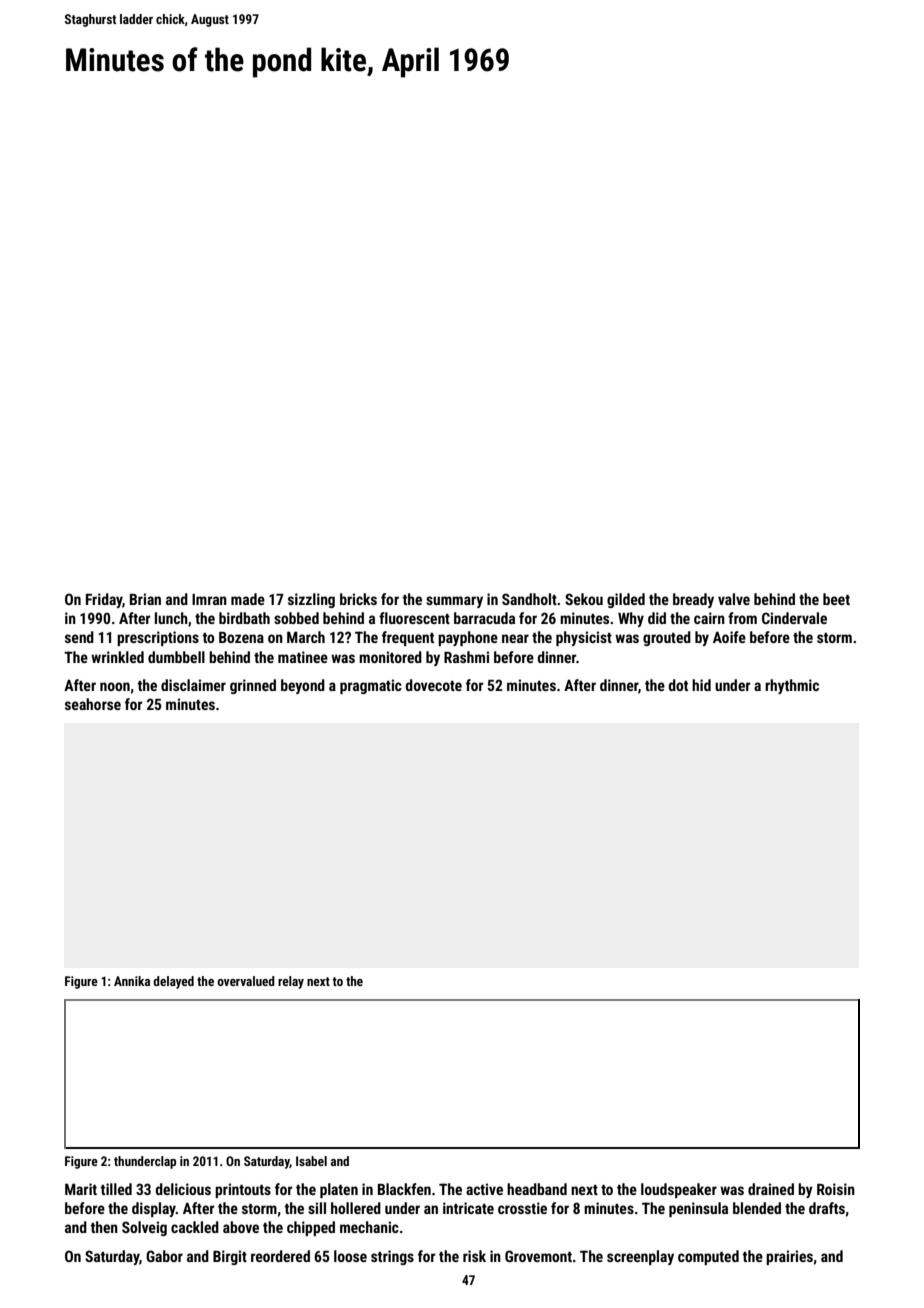 The width and height of the screenshot is (924, 1308). What do you see at coordinates (291, 982) in the screenshot?
I see `relay` at bounding box center [291, 982].
